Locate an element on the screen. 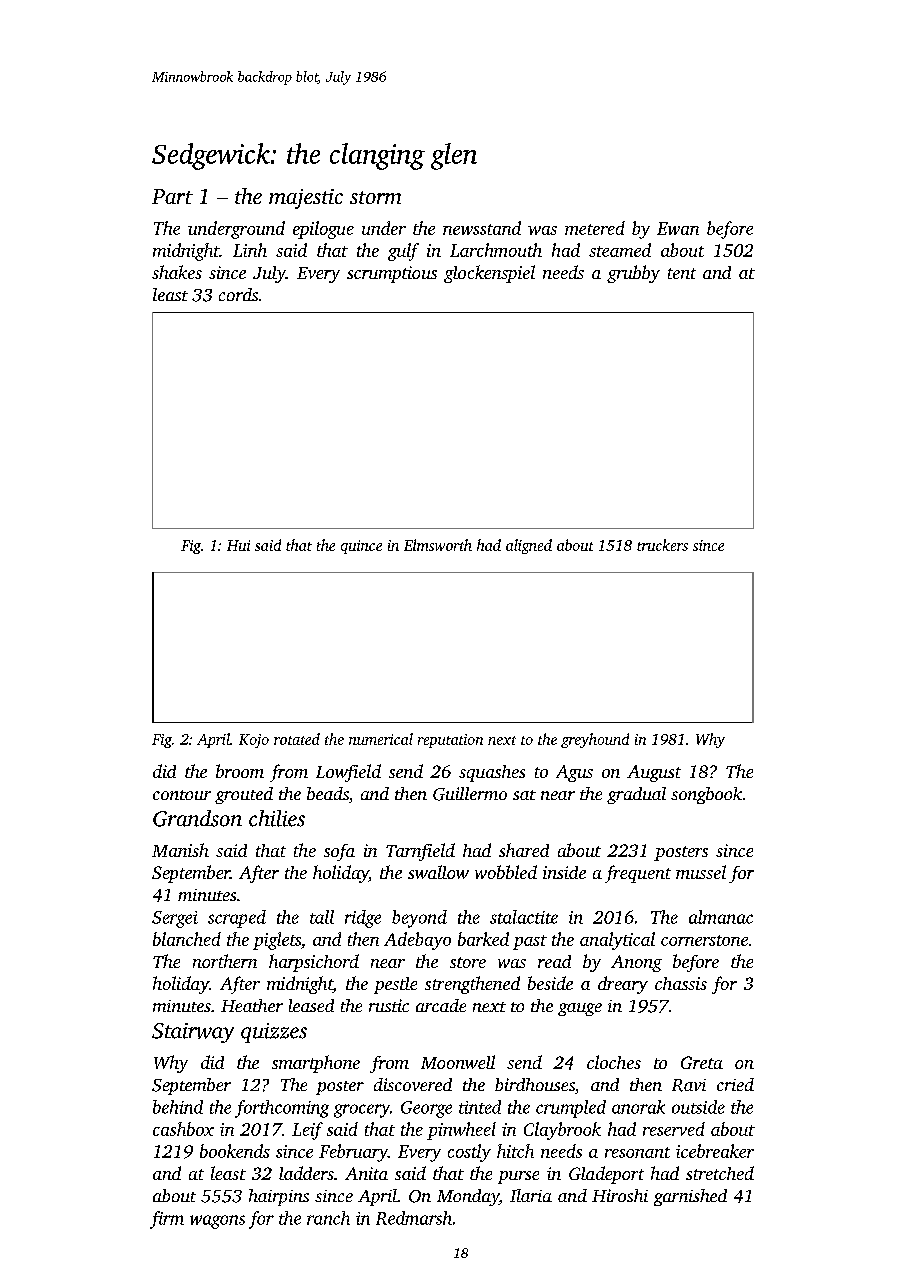  Manish is located at coordinates (180, 850).
